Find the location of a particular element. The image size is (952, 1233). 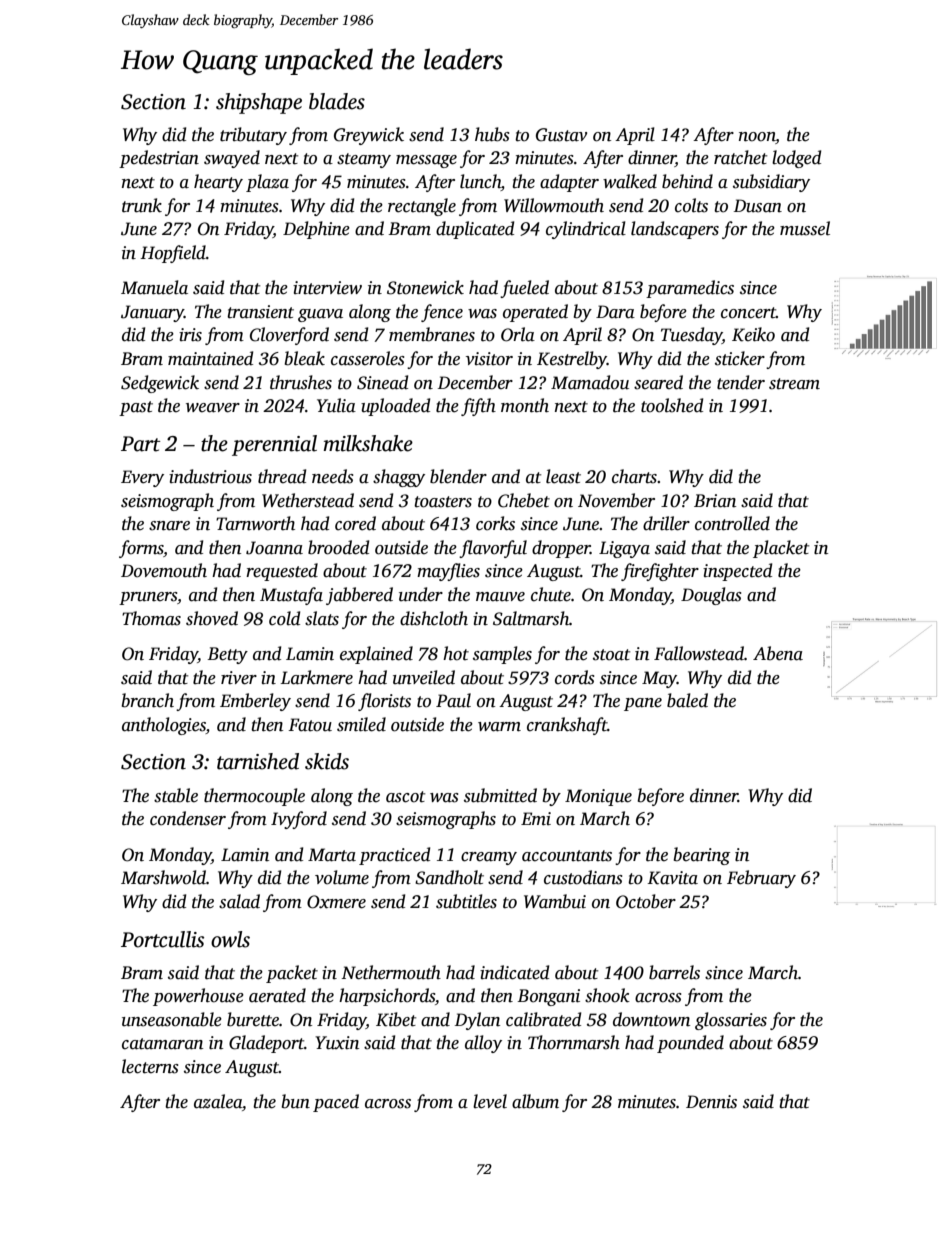

shipshape is located at coordinates (259, 103).
